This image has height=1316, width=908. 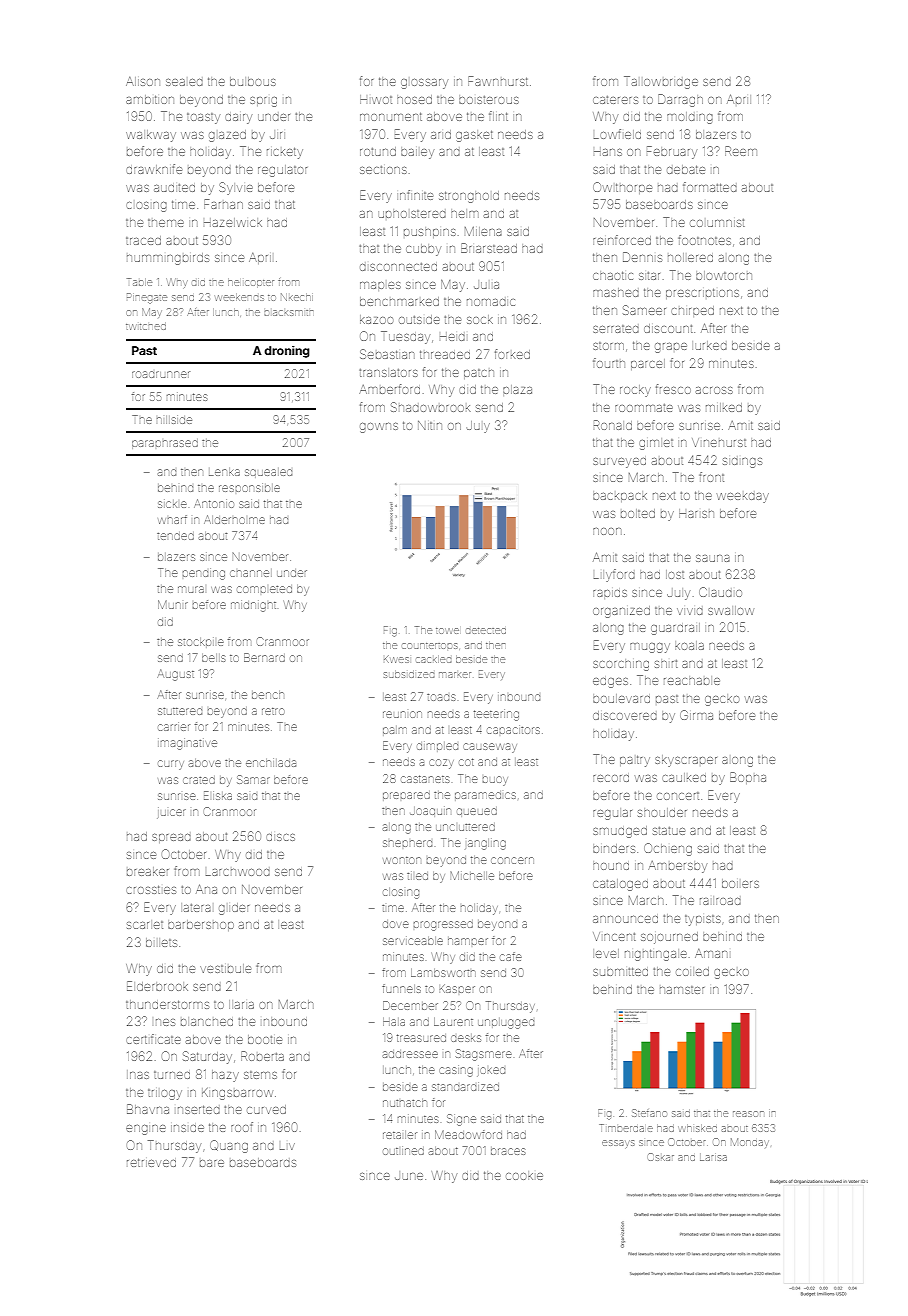 What do you see at coordinates (234, 519) in the image?
I see `Alderholme` at bounding box center [234, 519].
